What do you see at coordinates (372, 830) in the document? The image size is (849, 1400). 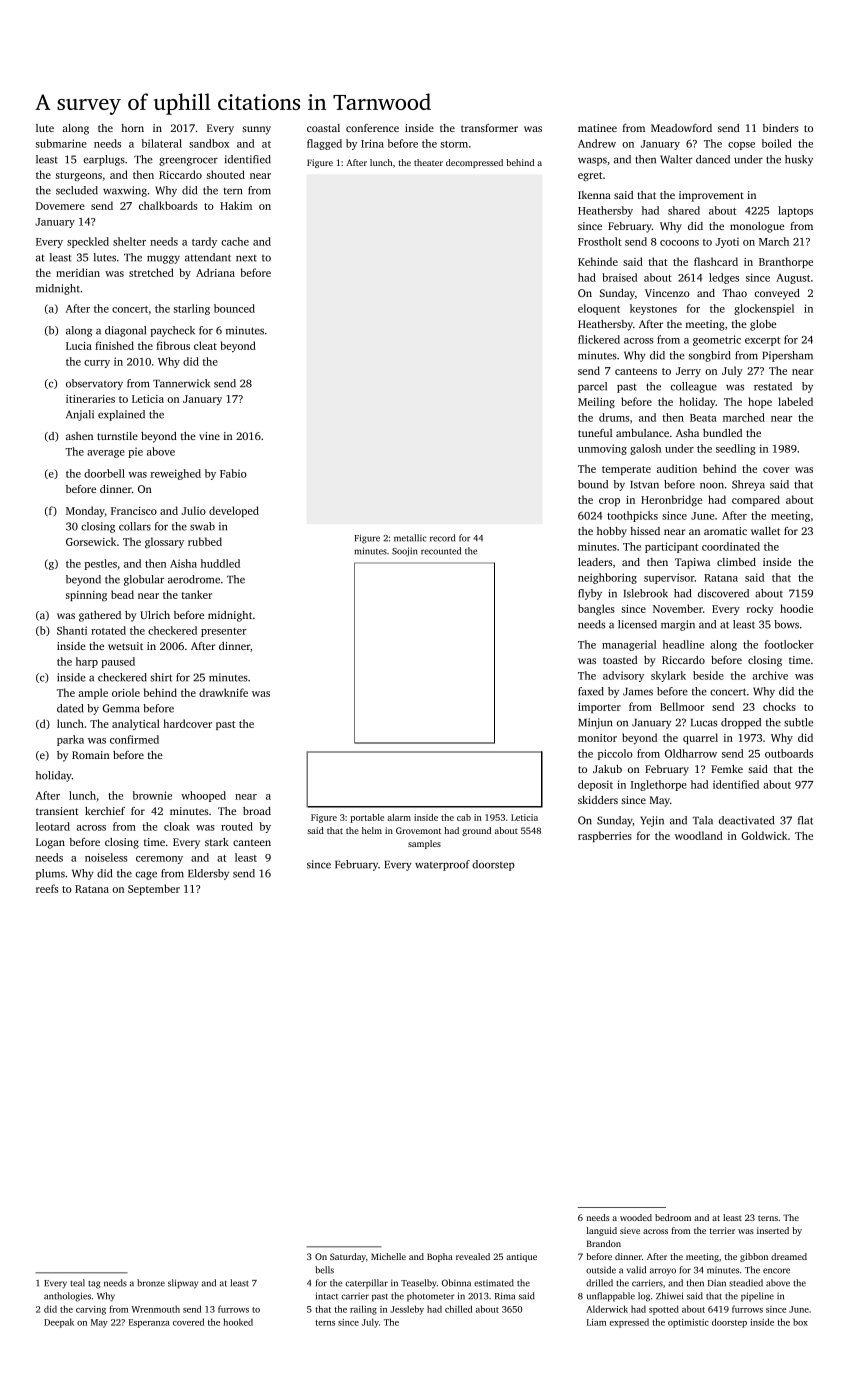 I see `helm` at bounding box center [372, 830].
